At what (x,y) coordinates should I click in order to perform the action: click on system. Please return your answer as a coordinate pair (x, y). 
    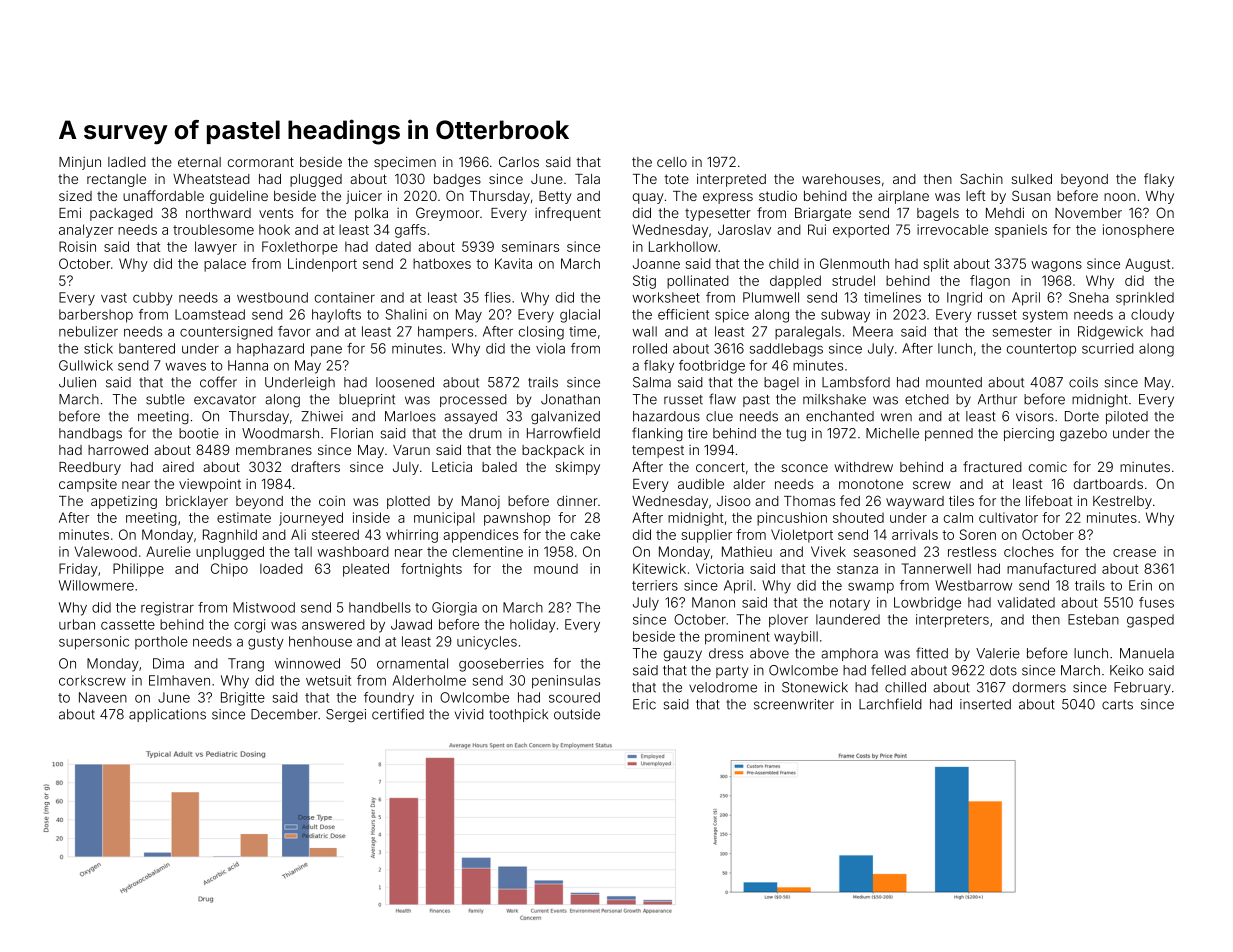
    Looking at the image, I should click on (1045, 316).
